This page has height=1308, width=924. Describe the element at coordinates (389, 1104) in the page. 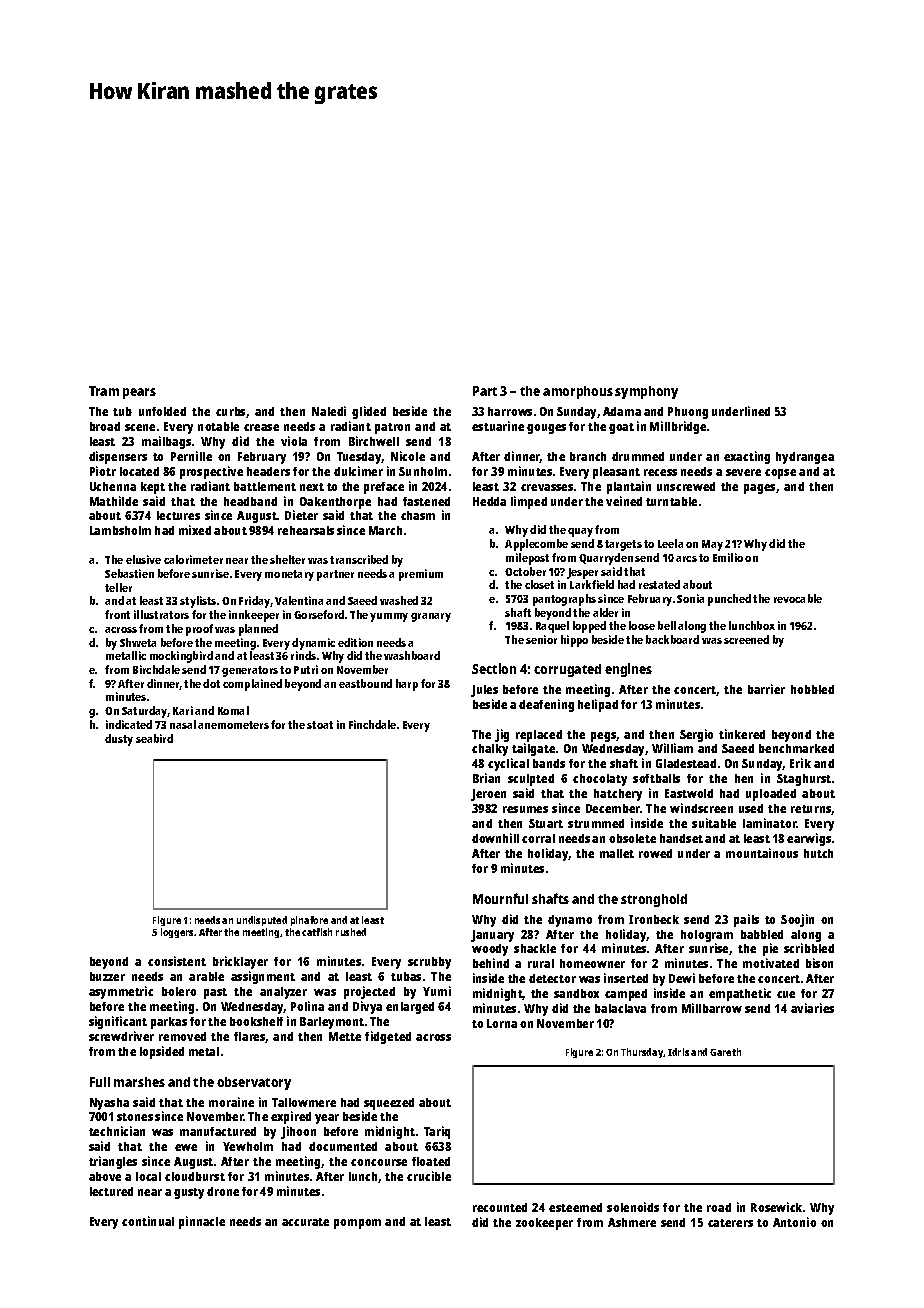

I see `squeezed` at that location.
